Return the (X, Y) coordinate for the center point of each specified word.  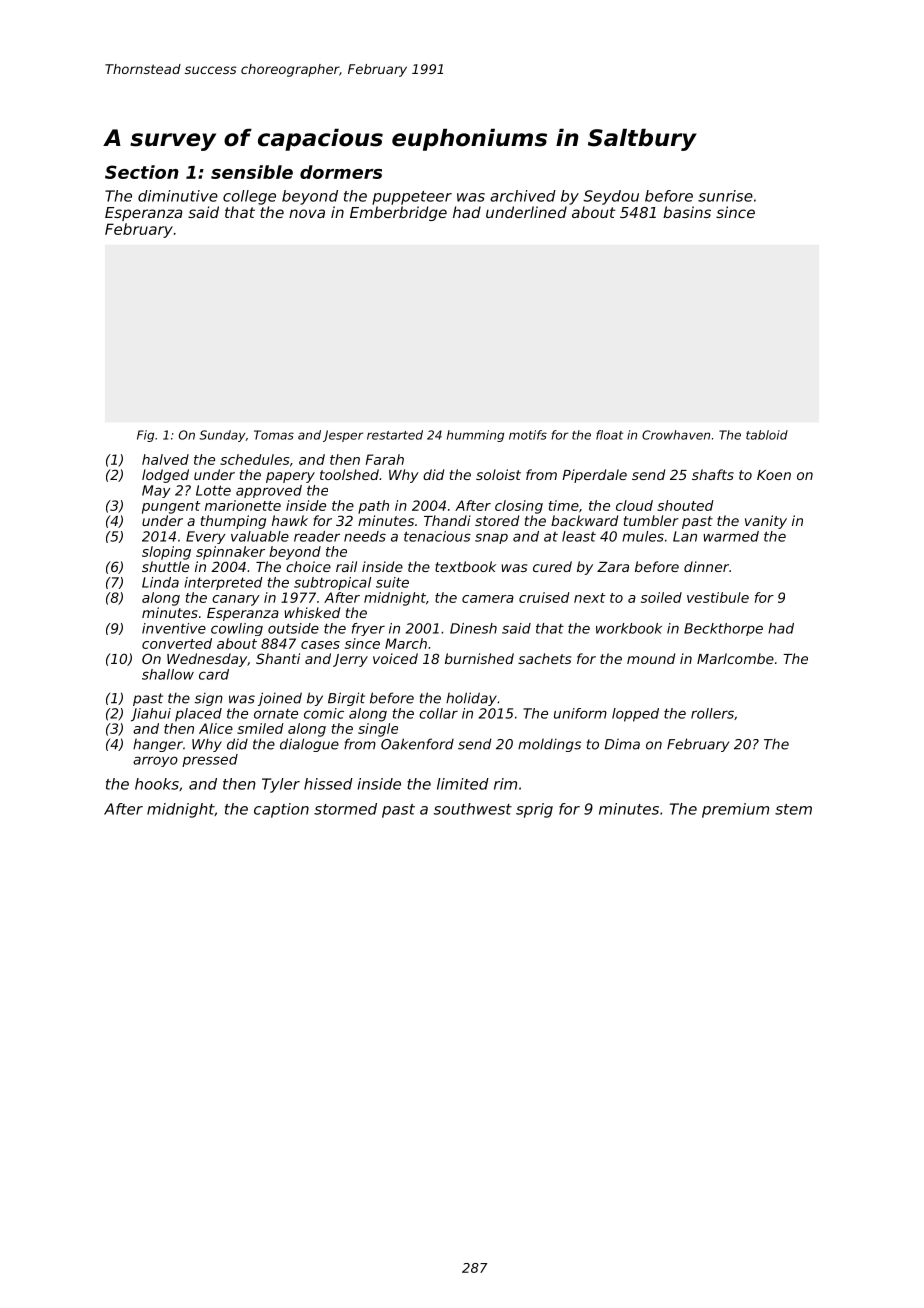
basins (687, 212)
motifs (528, 435)
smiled (260, 728)
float (609, 435)
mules (643, 536)
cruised (544, 597)
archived (523, 196)
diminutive (178, 196)
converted (177, 643)
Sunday (222, 436)
